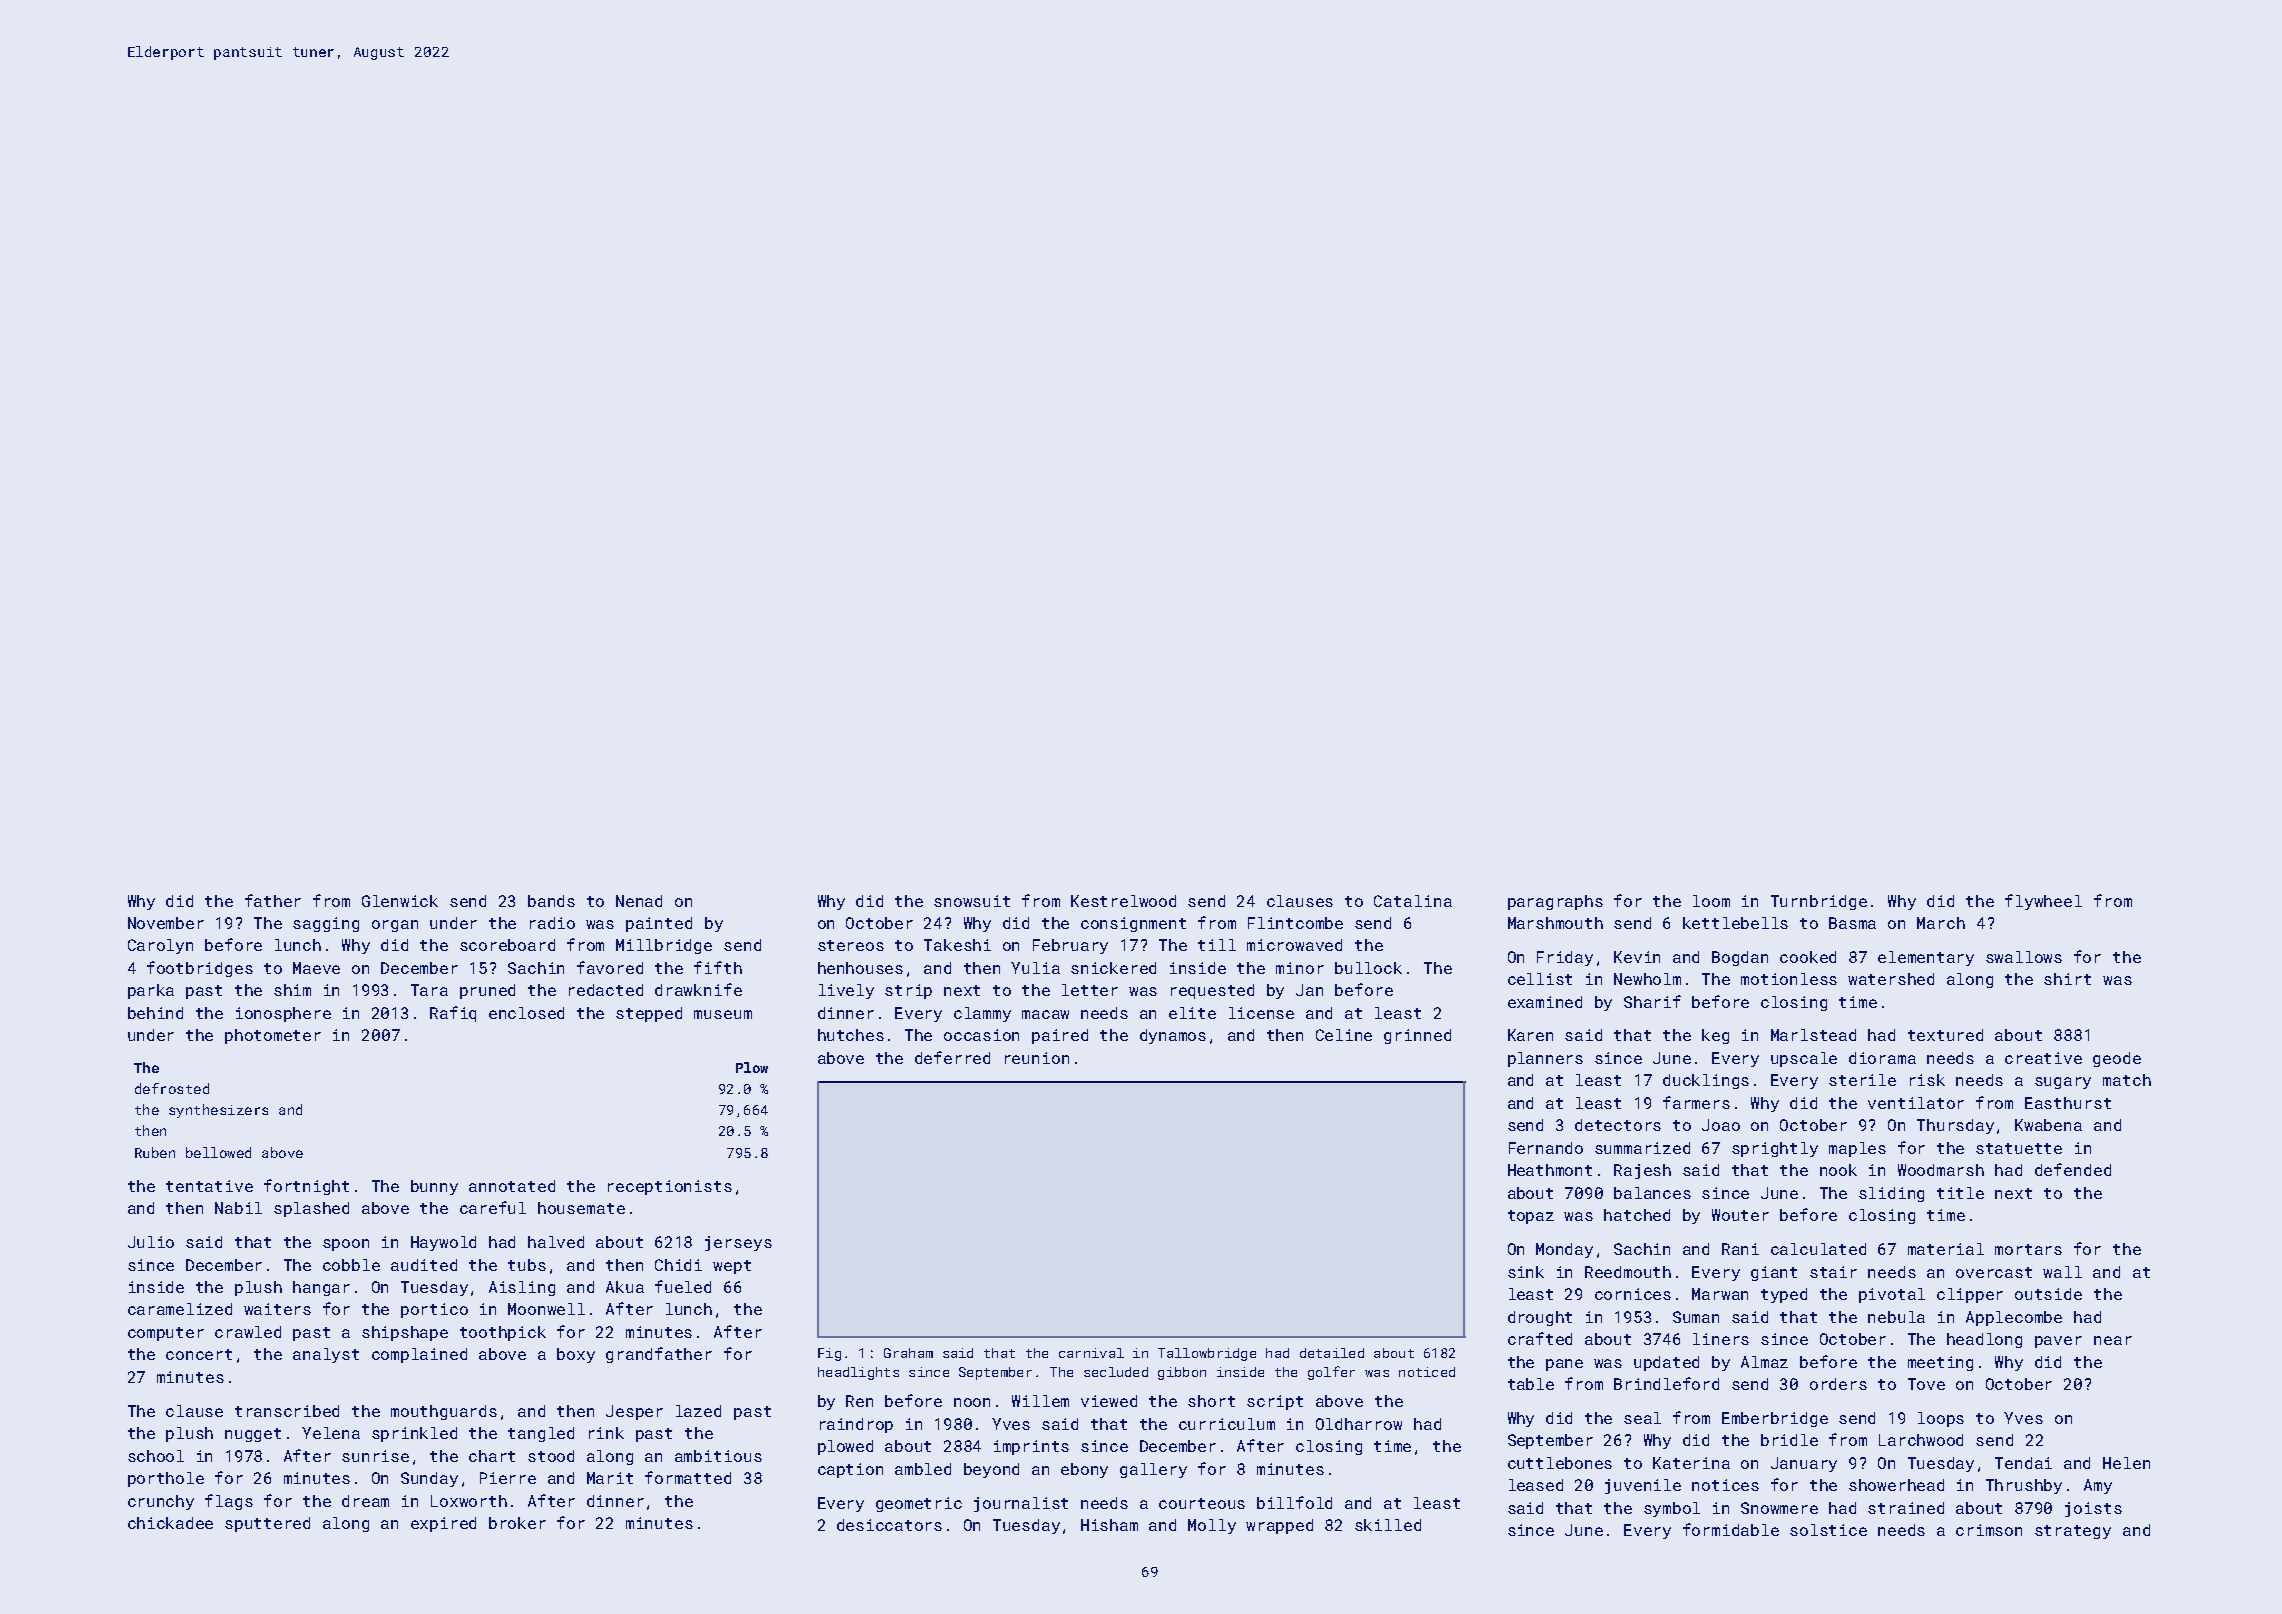  What do you see at coordinates (581, 1208) in the screenshot?
I see `housemate` at bounding box center [581, 1208].
